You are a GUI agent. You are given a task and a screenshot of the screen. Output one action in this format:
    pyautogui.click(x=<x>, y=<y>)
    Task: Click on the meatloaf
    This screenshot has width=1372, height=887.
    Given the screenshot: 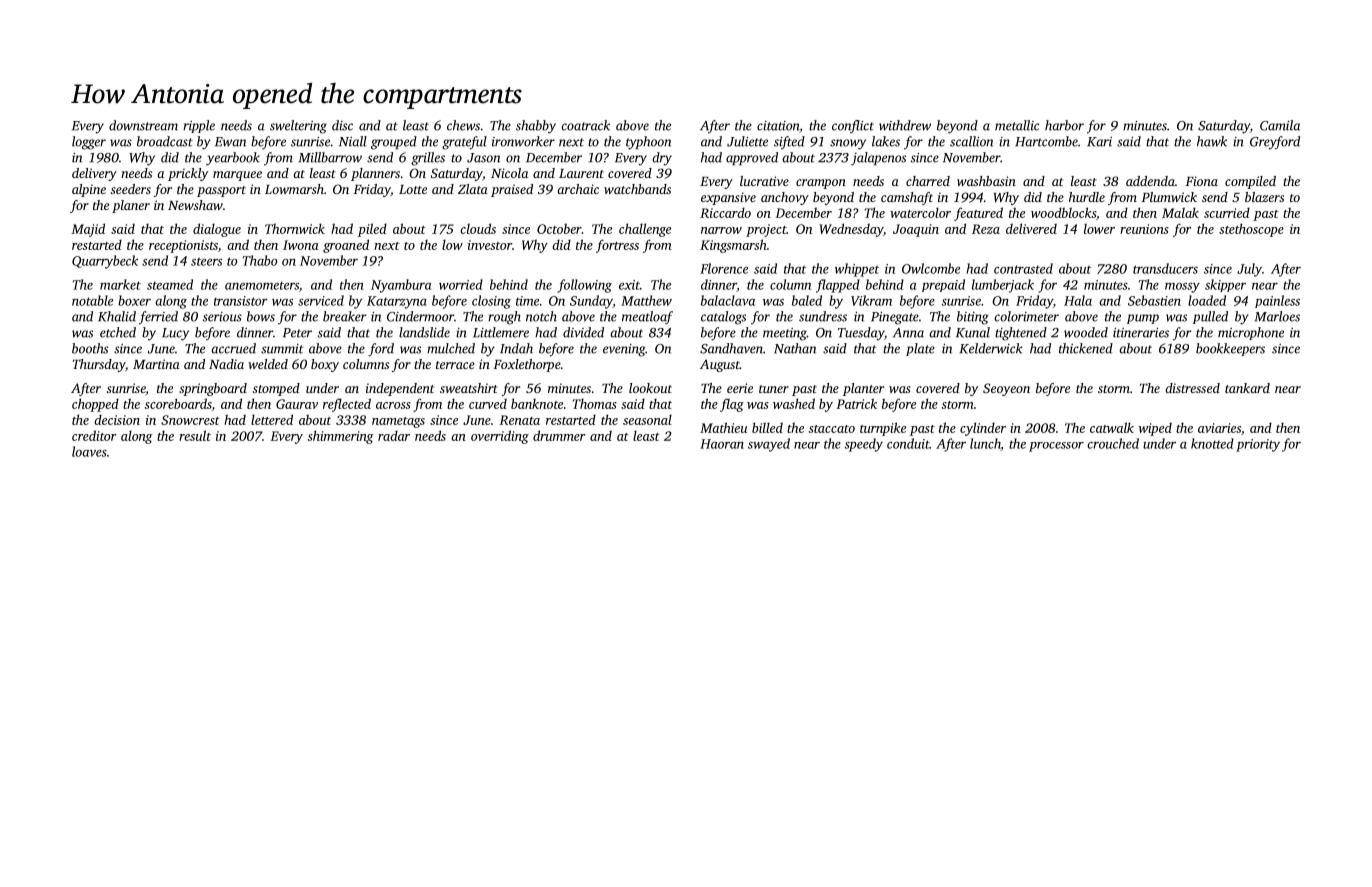 What is the action you would take?
    pyautogui.click(x=647, y=318)
